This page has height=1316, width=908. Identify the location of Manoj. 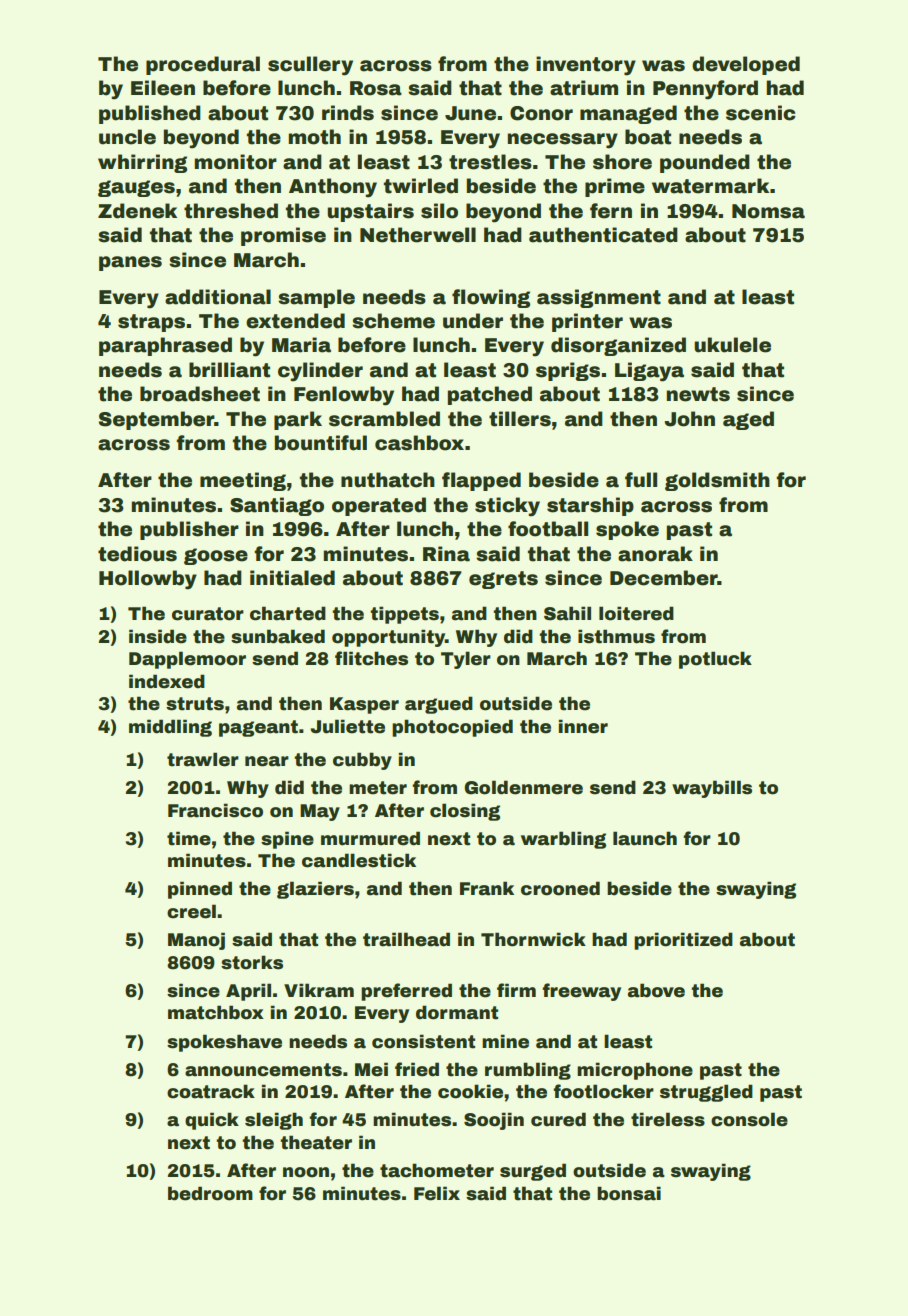
(196, 941).
